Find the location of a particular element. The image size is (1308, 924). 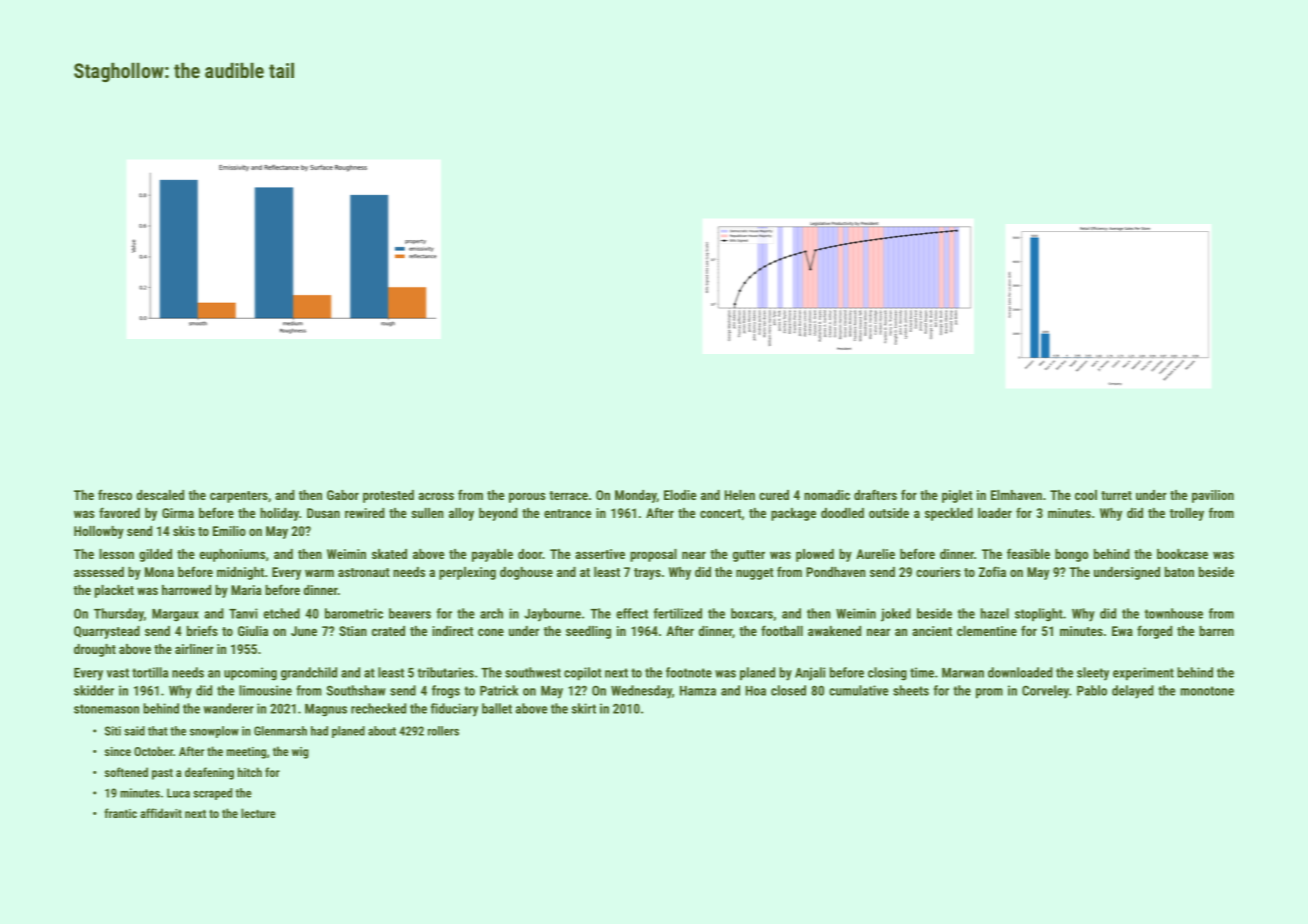

Pablo is located at coordinates (1092, 690).
